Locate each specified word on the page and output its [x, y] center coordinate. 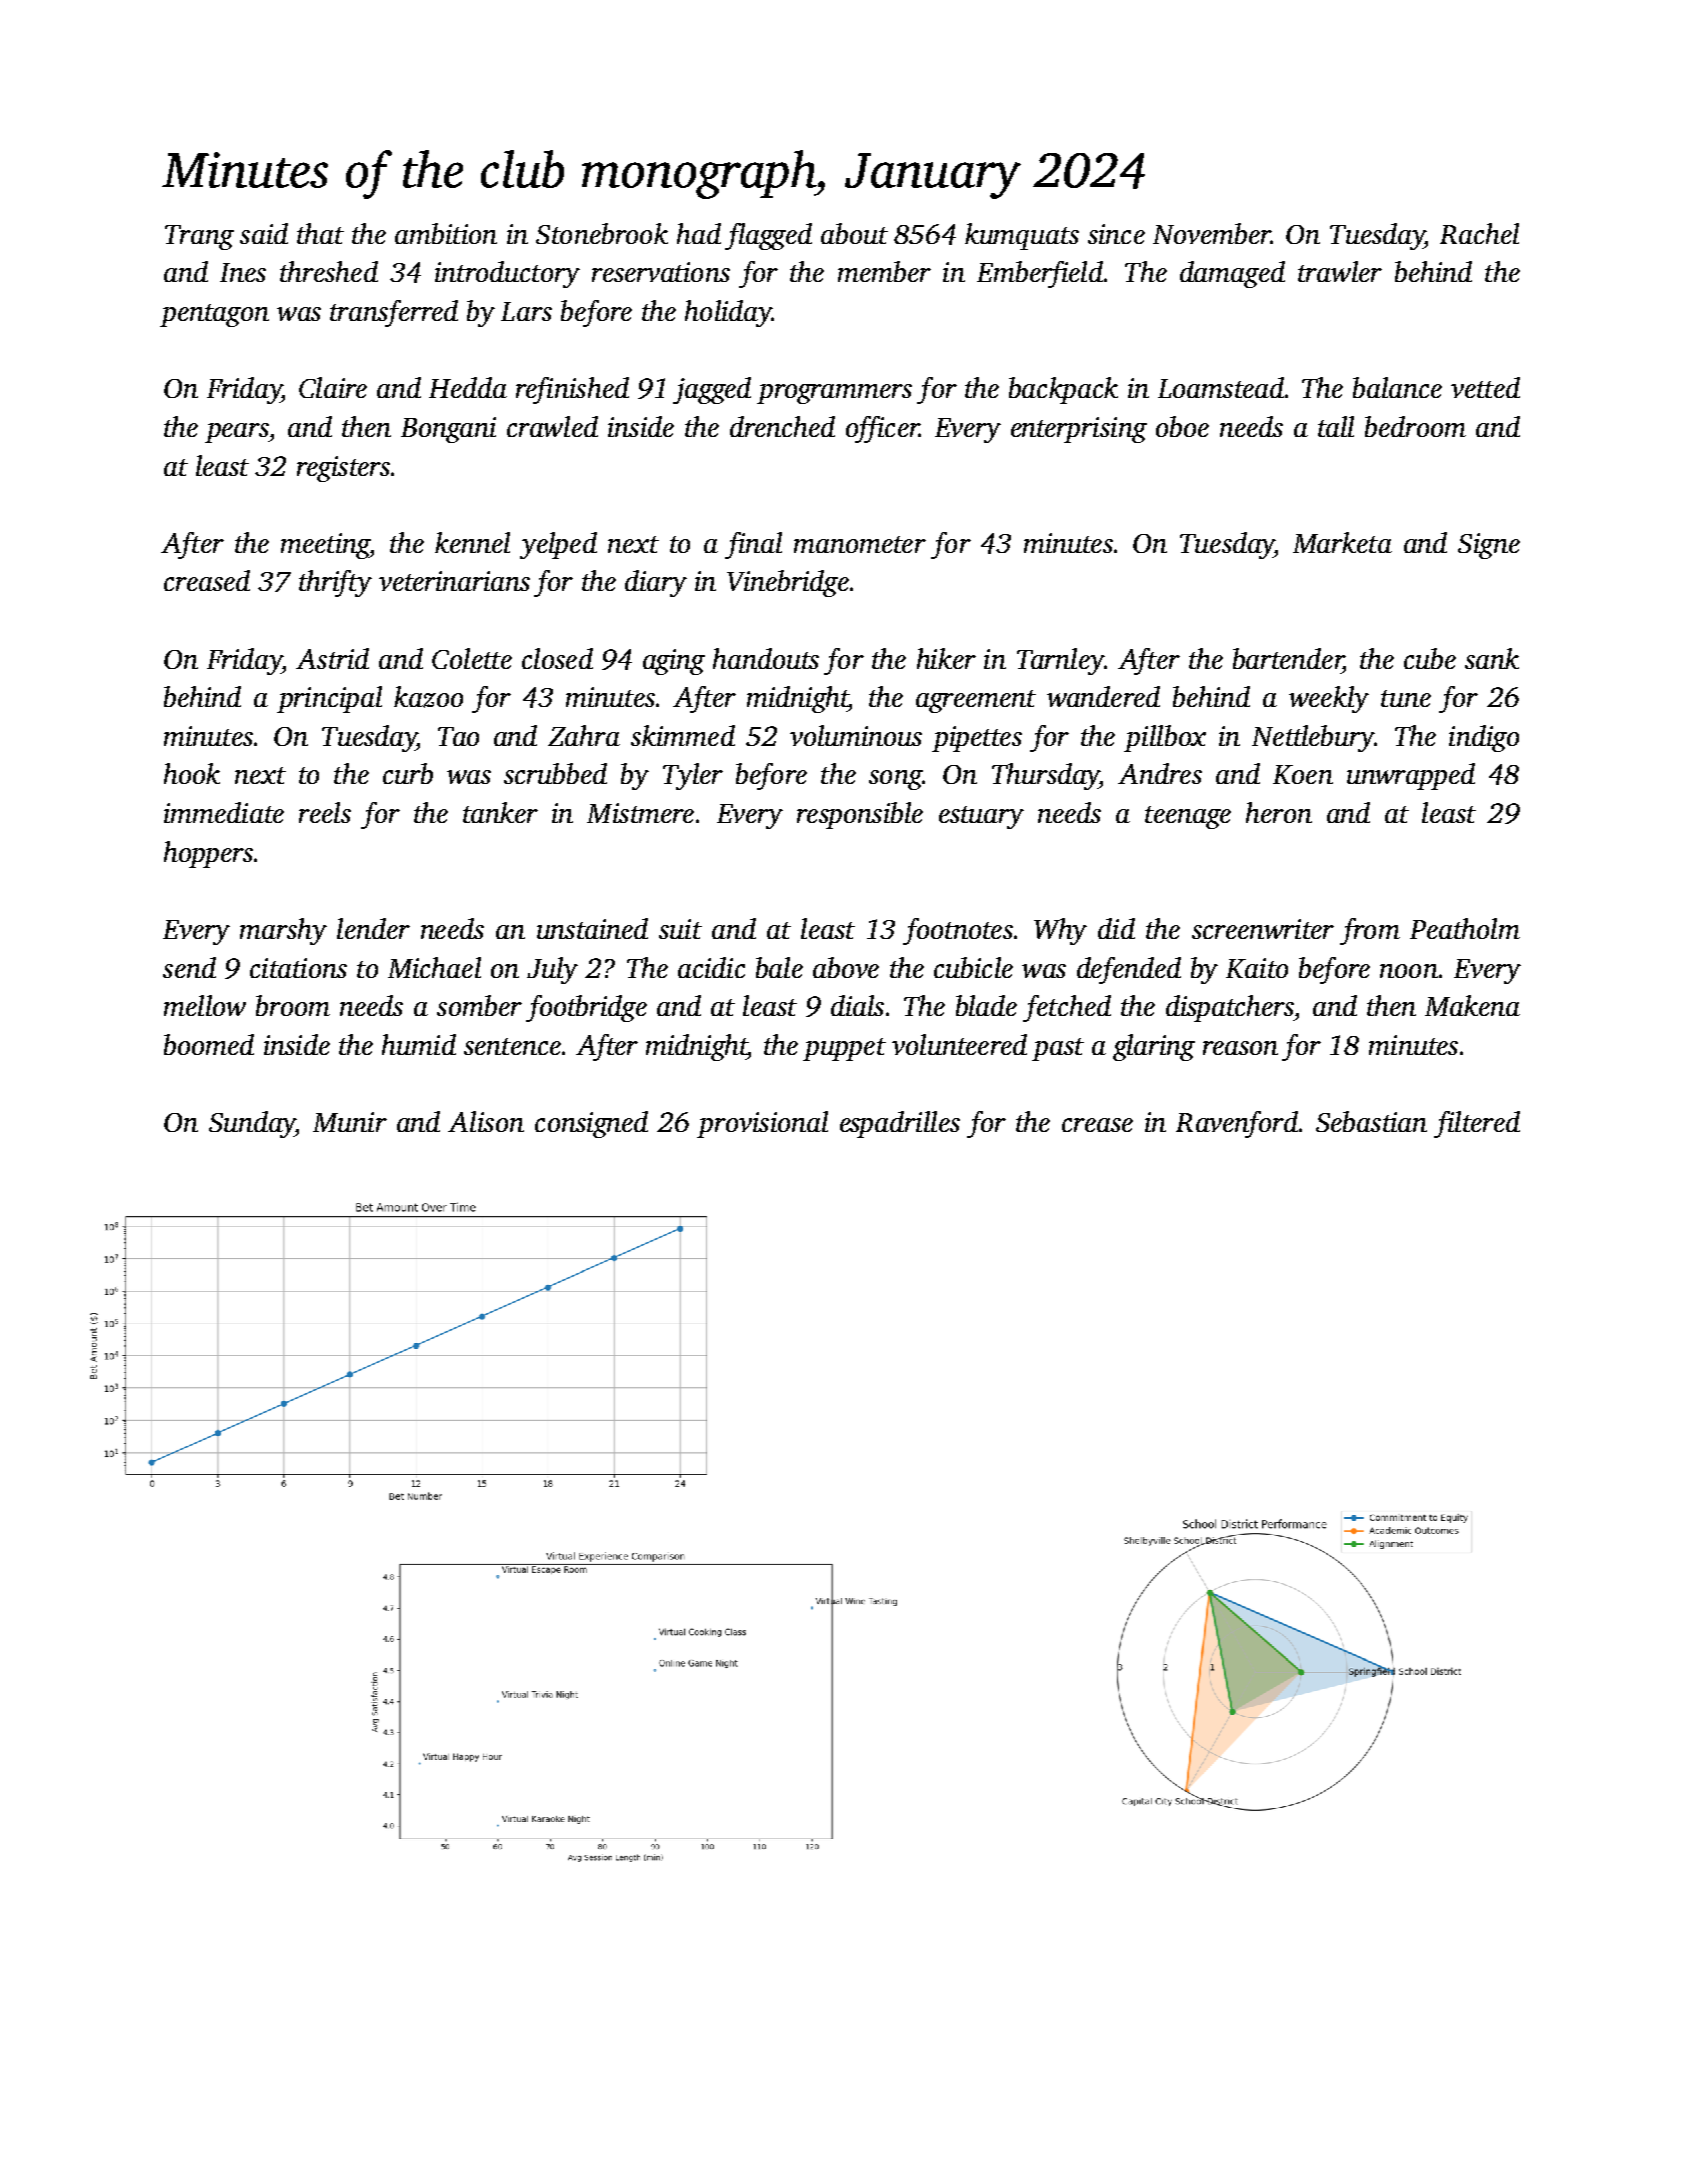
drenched [782, 426]
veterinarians [454, 581]
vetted [1485, 387]
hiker [946, 658]
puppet [844, 1049]
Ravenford [1237, 1124]
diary [656, 583]
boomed [209, 1044]
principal [329, 699]
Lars [526, 311]
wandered [1103, 696]
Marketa [1342, 542]
